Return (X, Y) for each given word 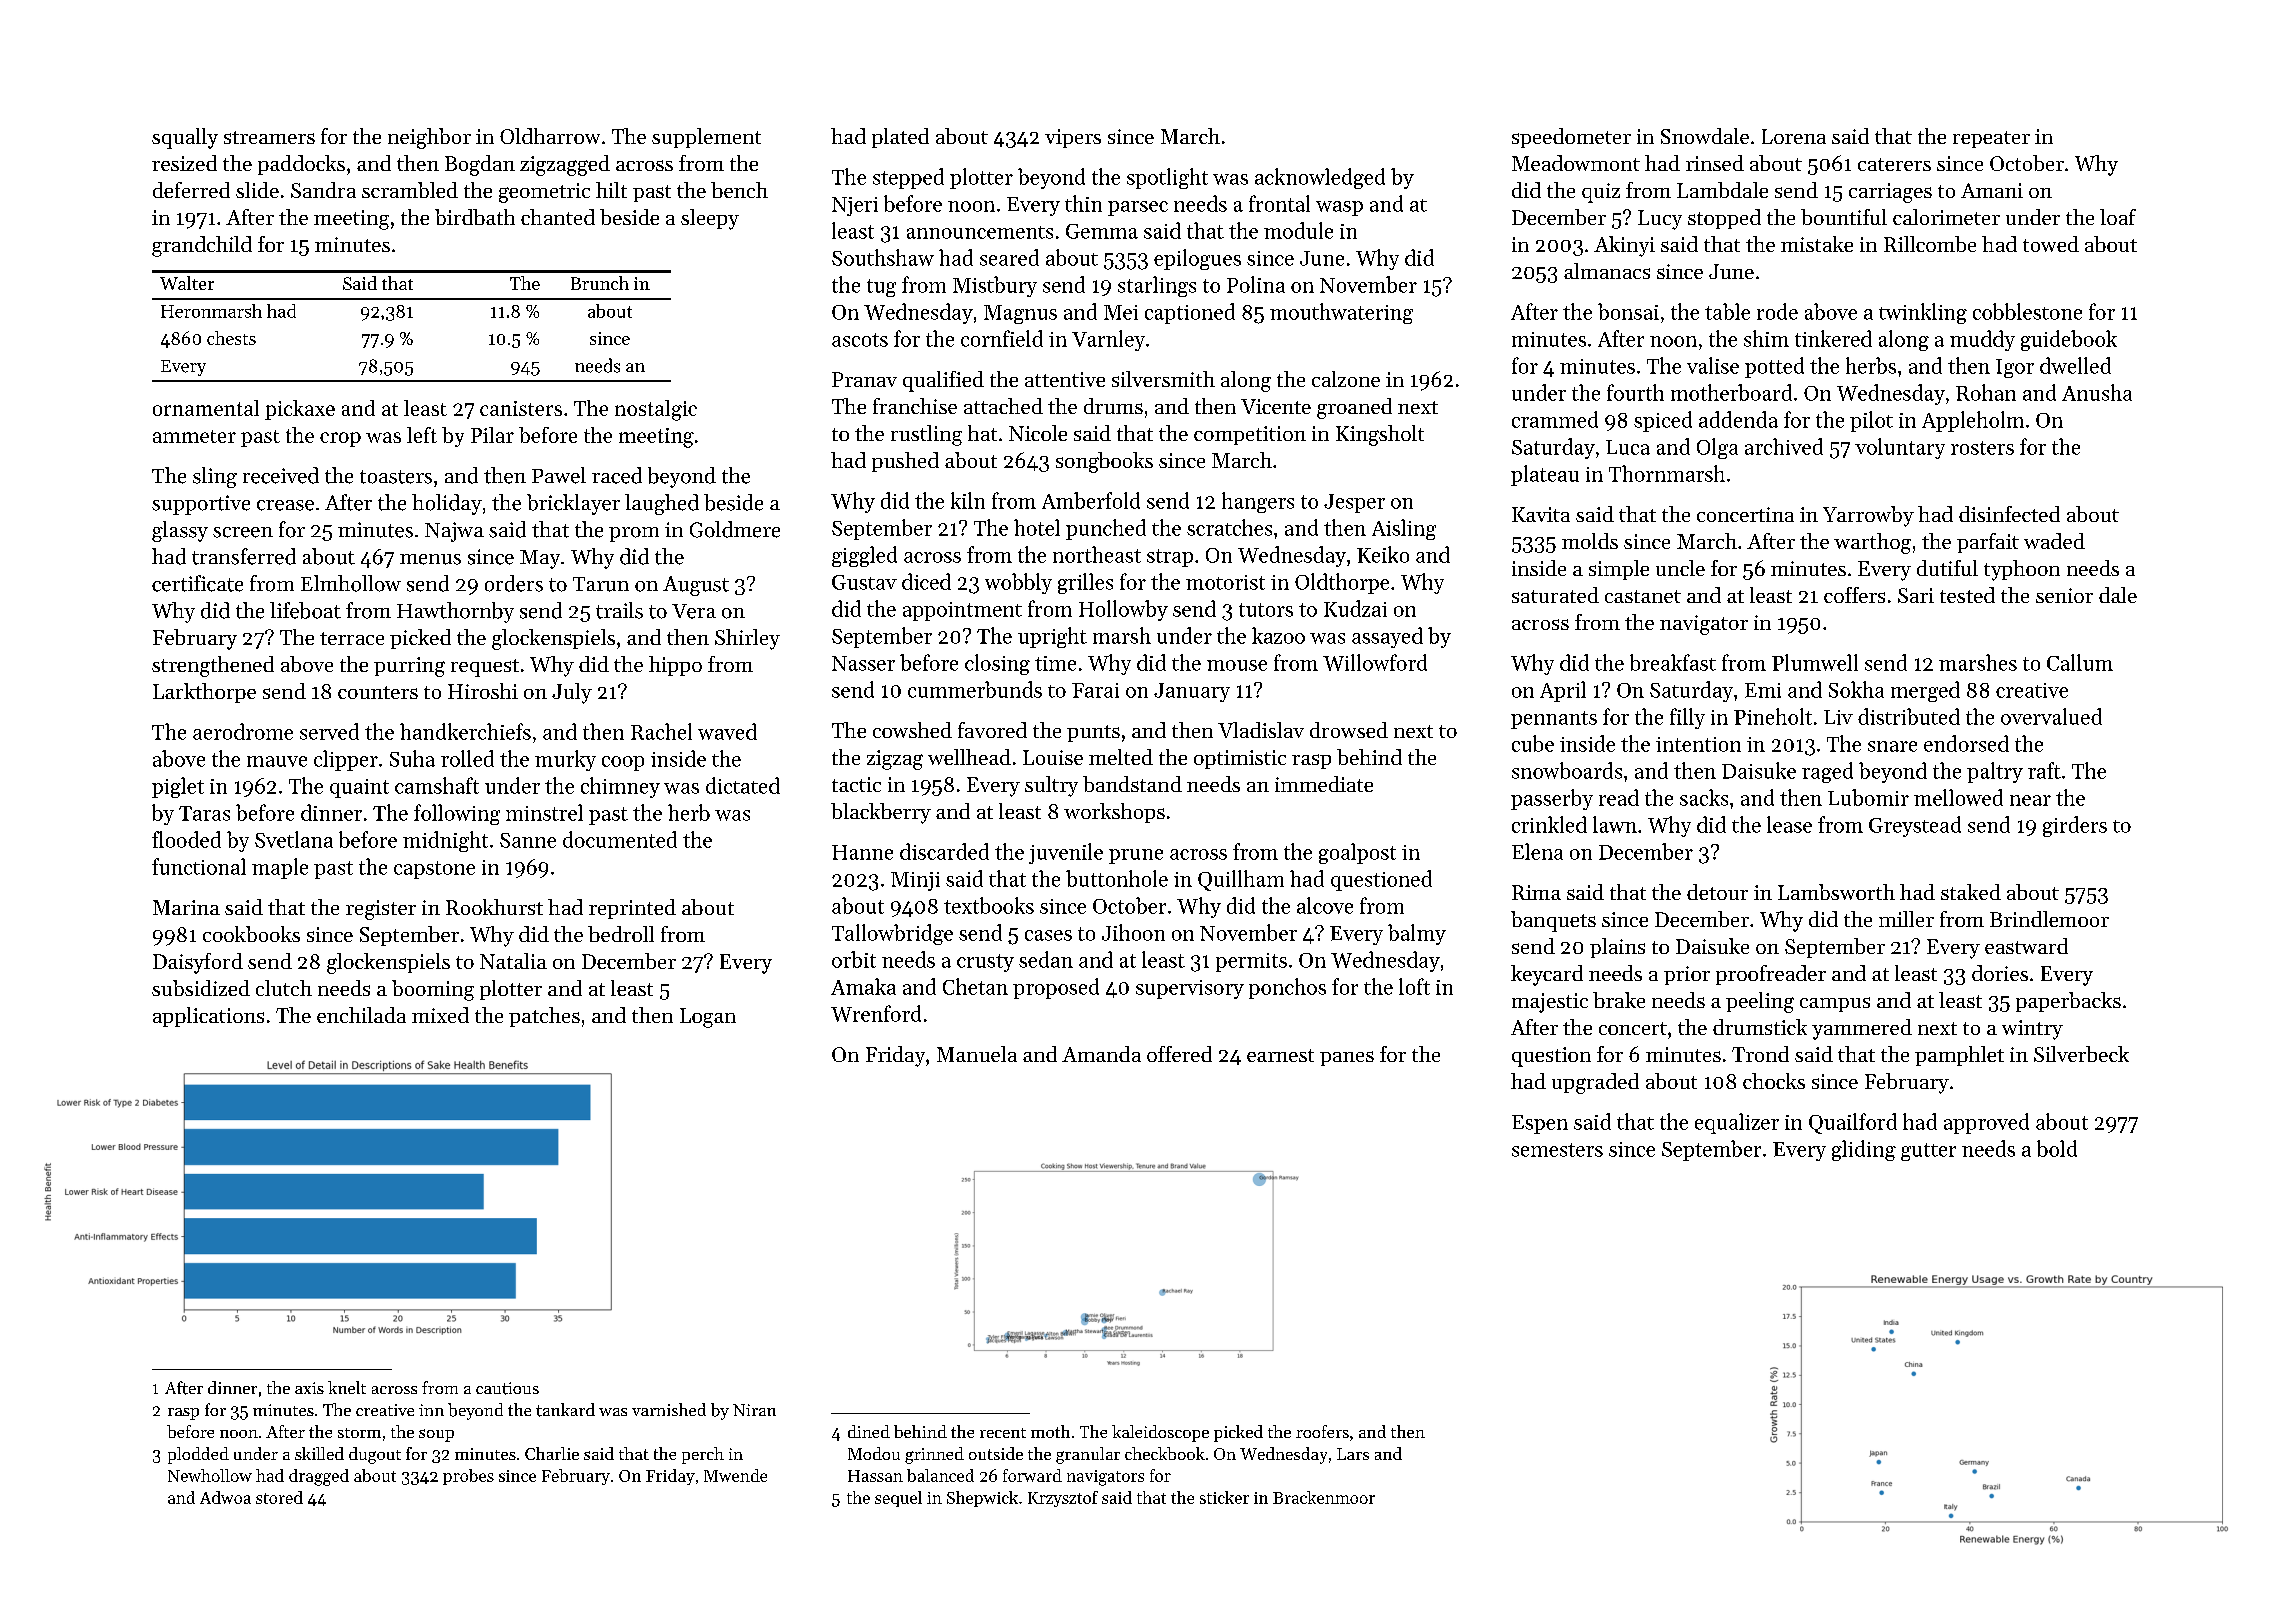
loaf (2118, 217)
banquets (1553, 921)
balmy (1417, 934)
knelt (347, 1387)
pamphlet (1959, 1056)
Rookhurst (494, 907)
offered (1179, 1054)
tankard (565, 1410)
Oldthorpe (1342, 583)
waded (2054, 541)
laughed (662, 504)
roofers (1322, 1431)
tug (881, 288)
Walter (187, 283)
